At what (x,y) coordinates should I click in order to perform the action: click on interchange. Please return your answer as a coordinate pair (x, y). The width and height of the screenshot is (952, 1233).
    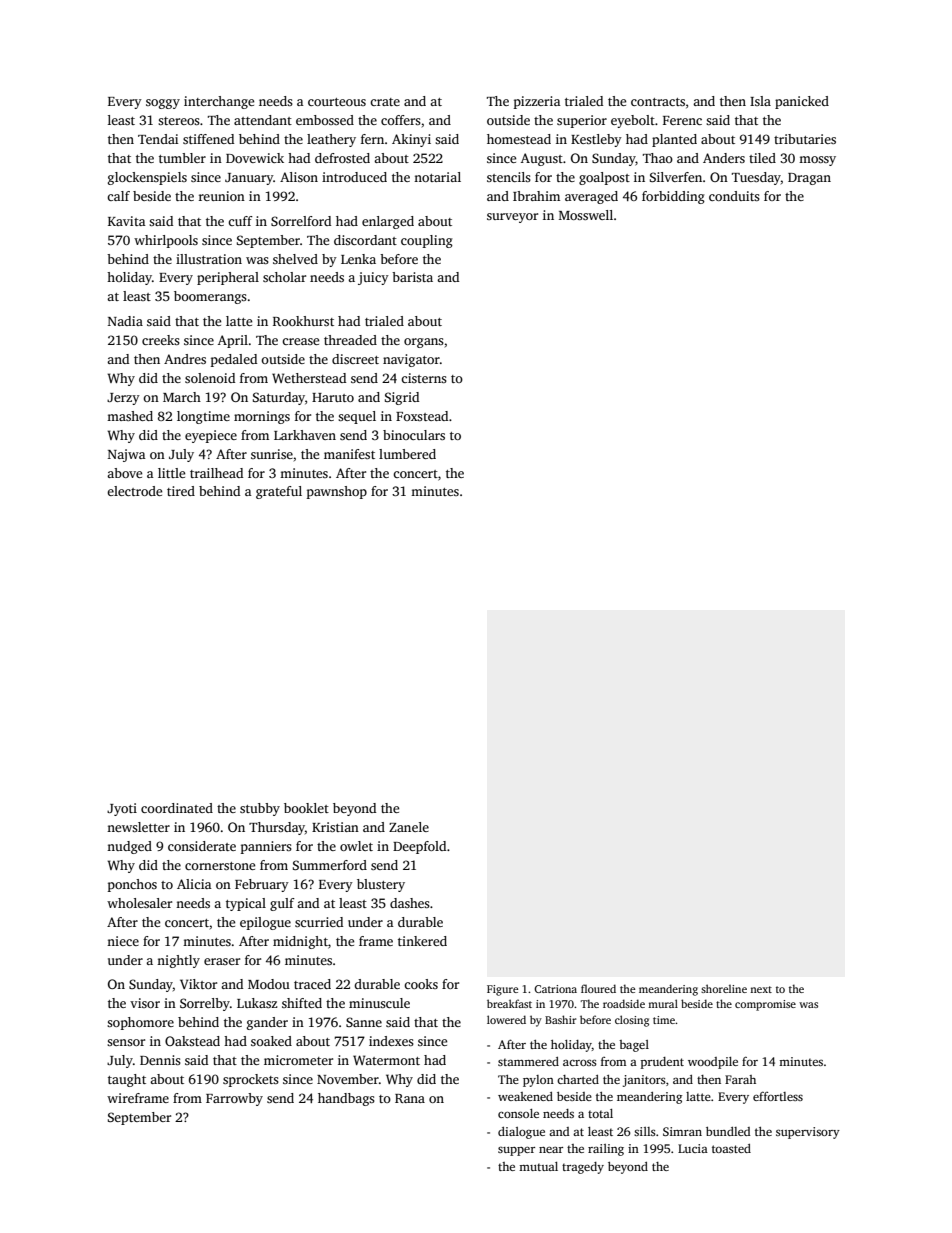
    Looking at the image, I should click on (219, 102).
